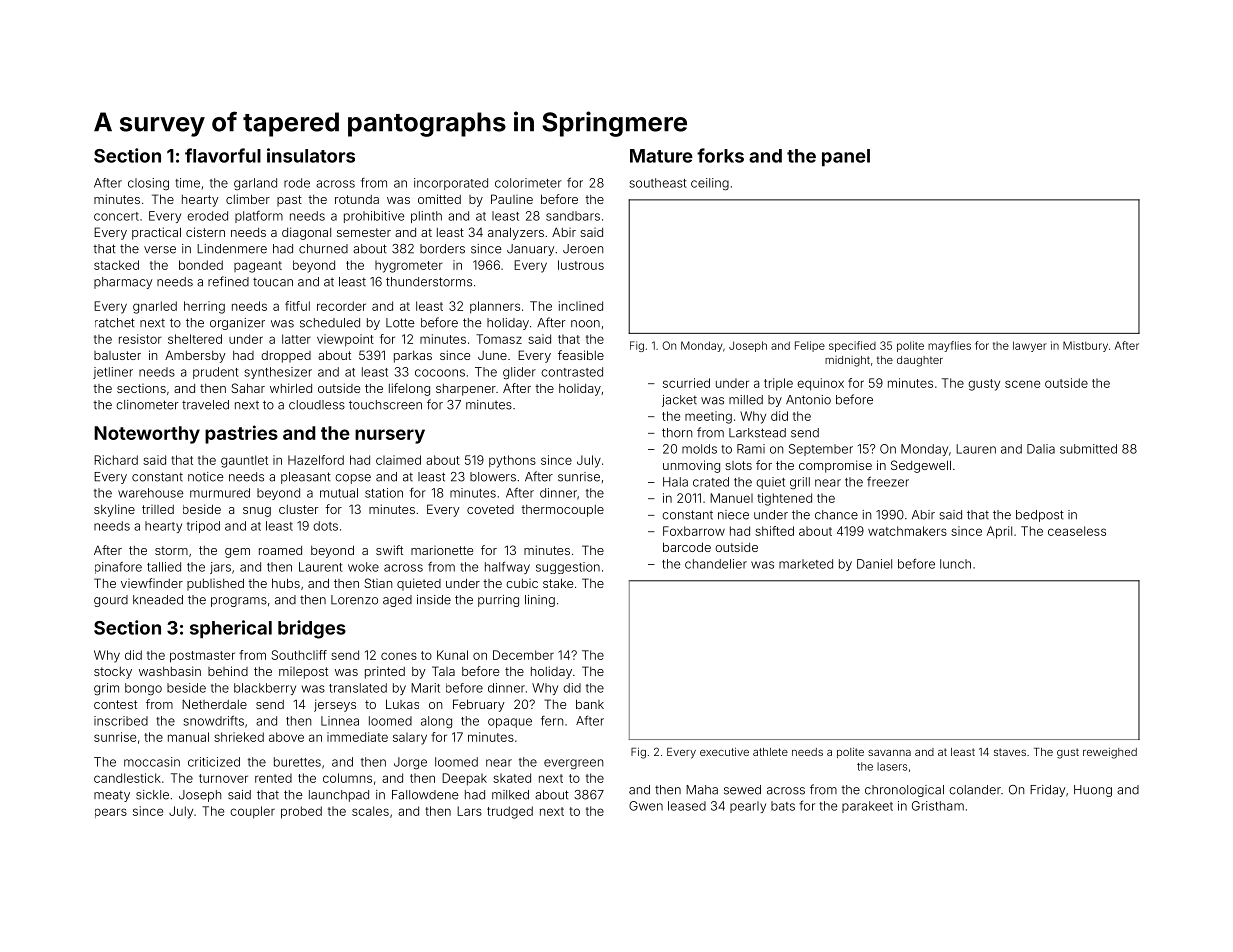  Describe the element at coordinates (731, 498) in the document. I see `Manuel` at that location.
